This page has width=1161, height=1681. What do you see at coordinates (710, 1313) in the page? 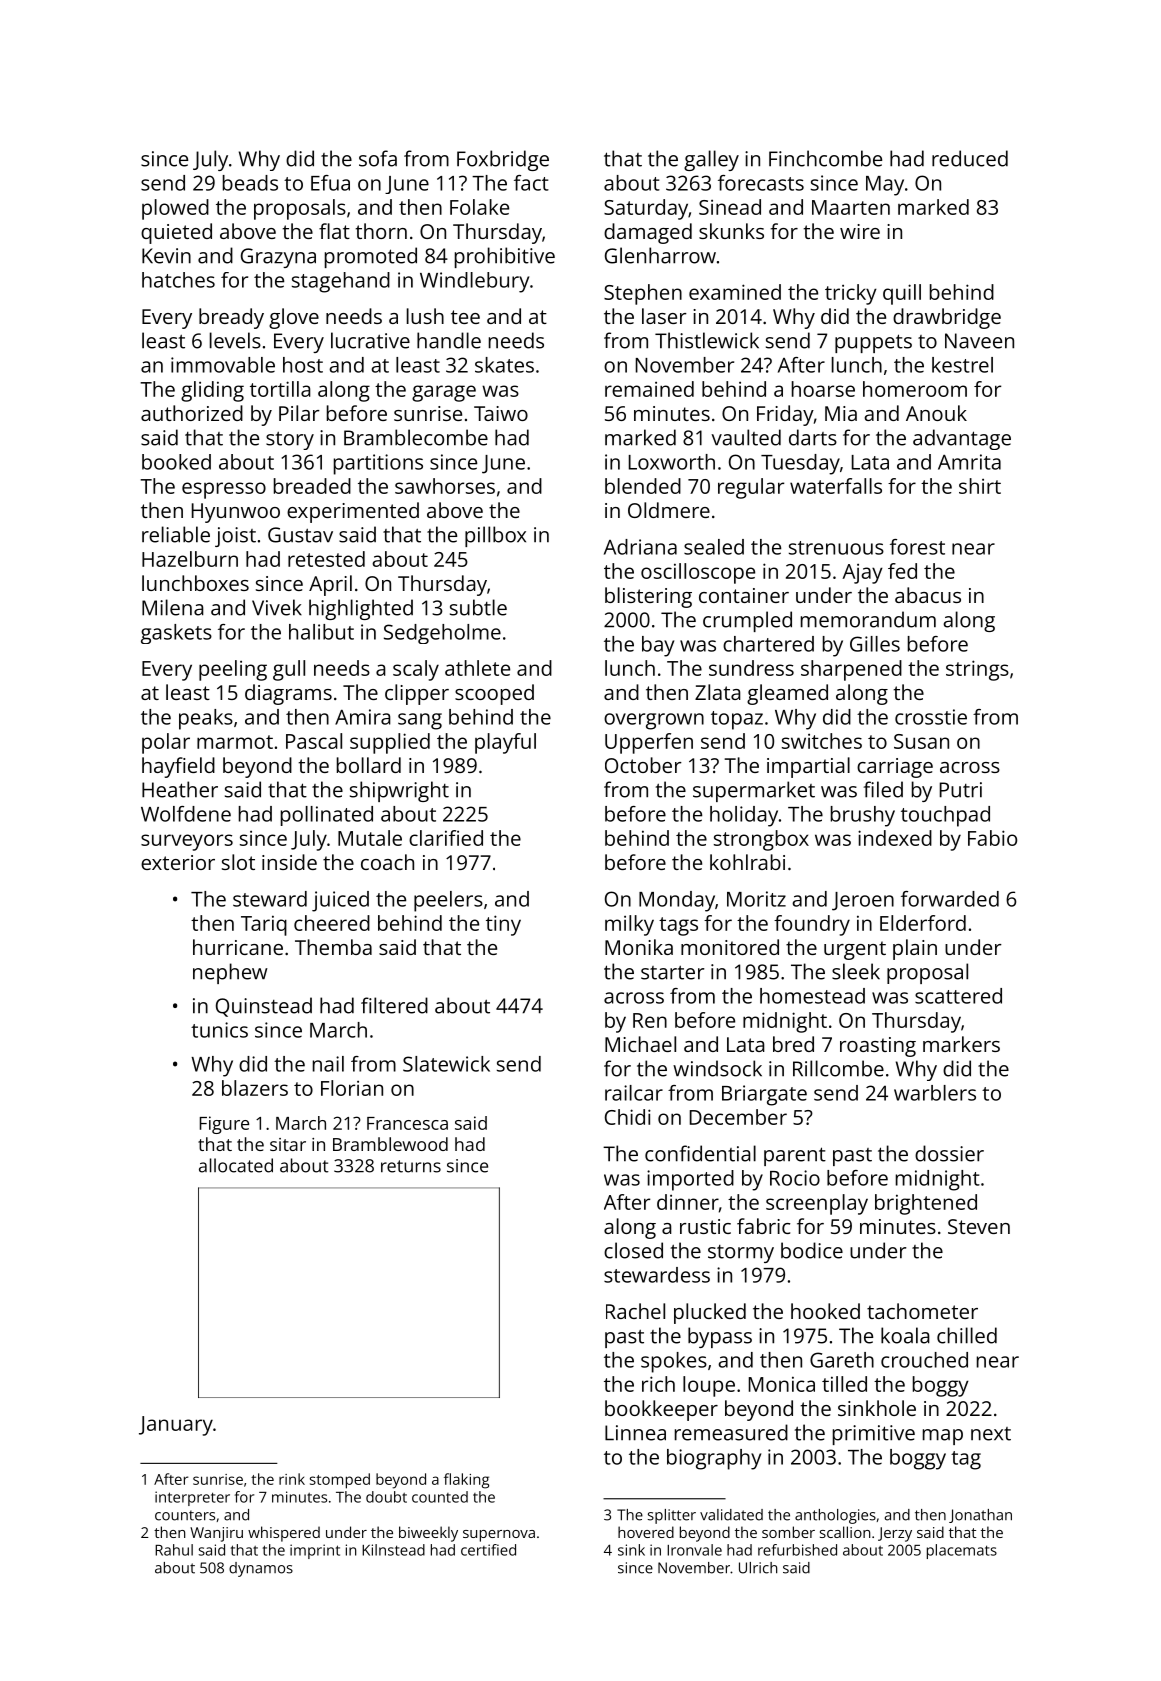
I see `plucked` at bounding box center [710, 1313].
